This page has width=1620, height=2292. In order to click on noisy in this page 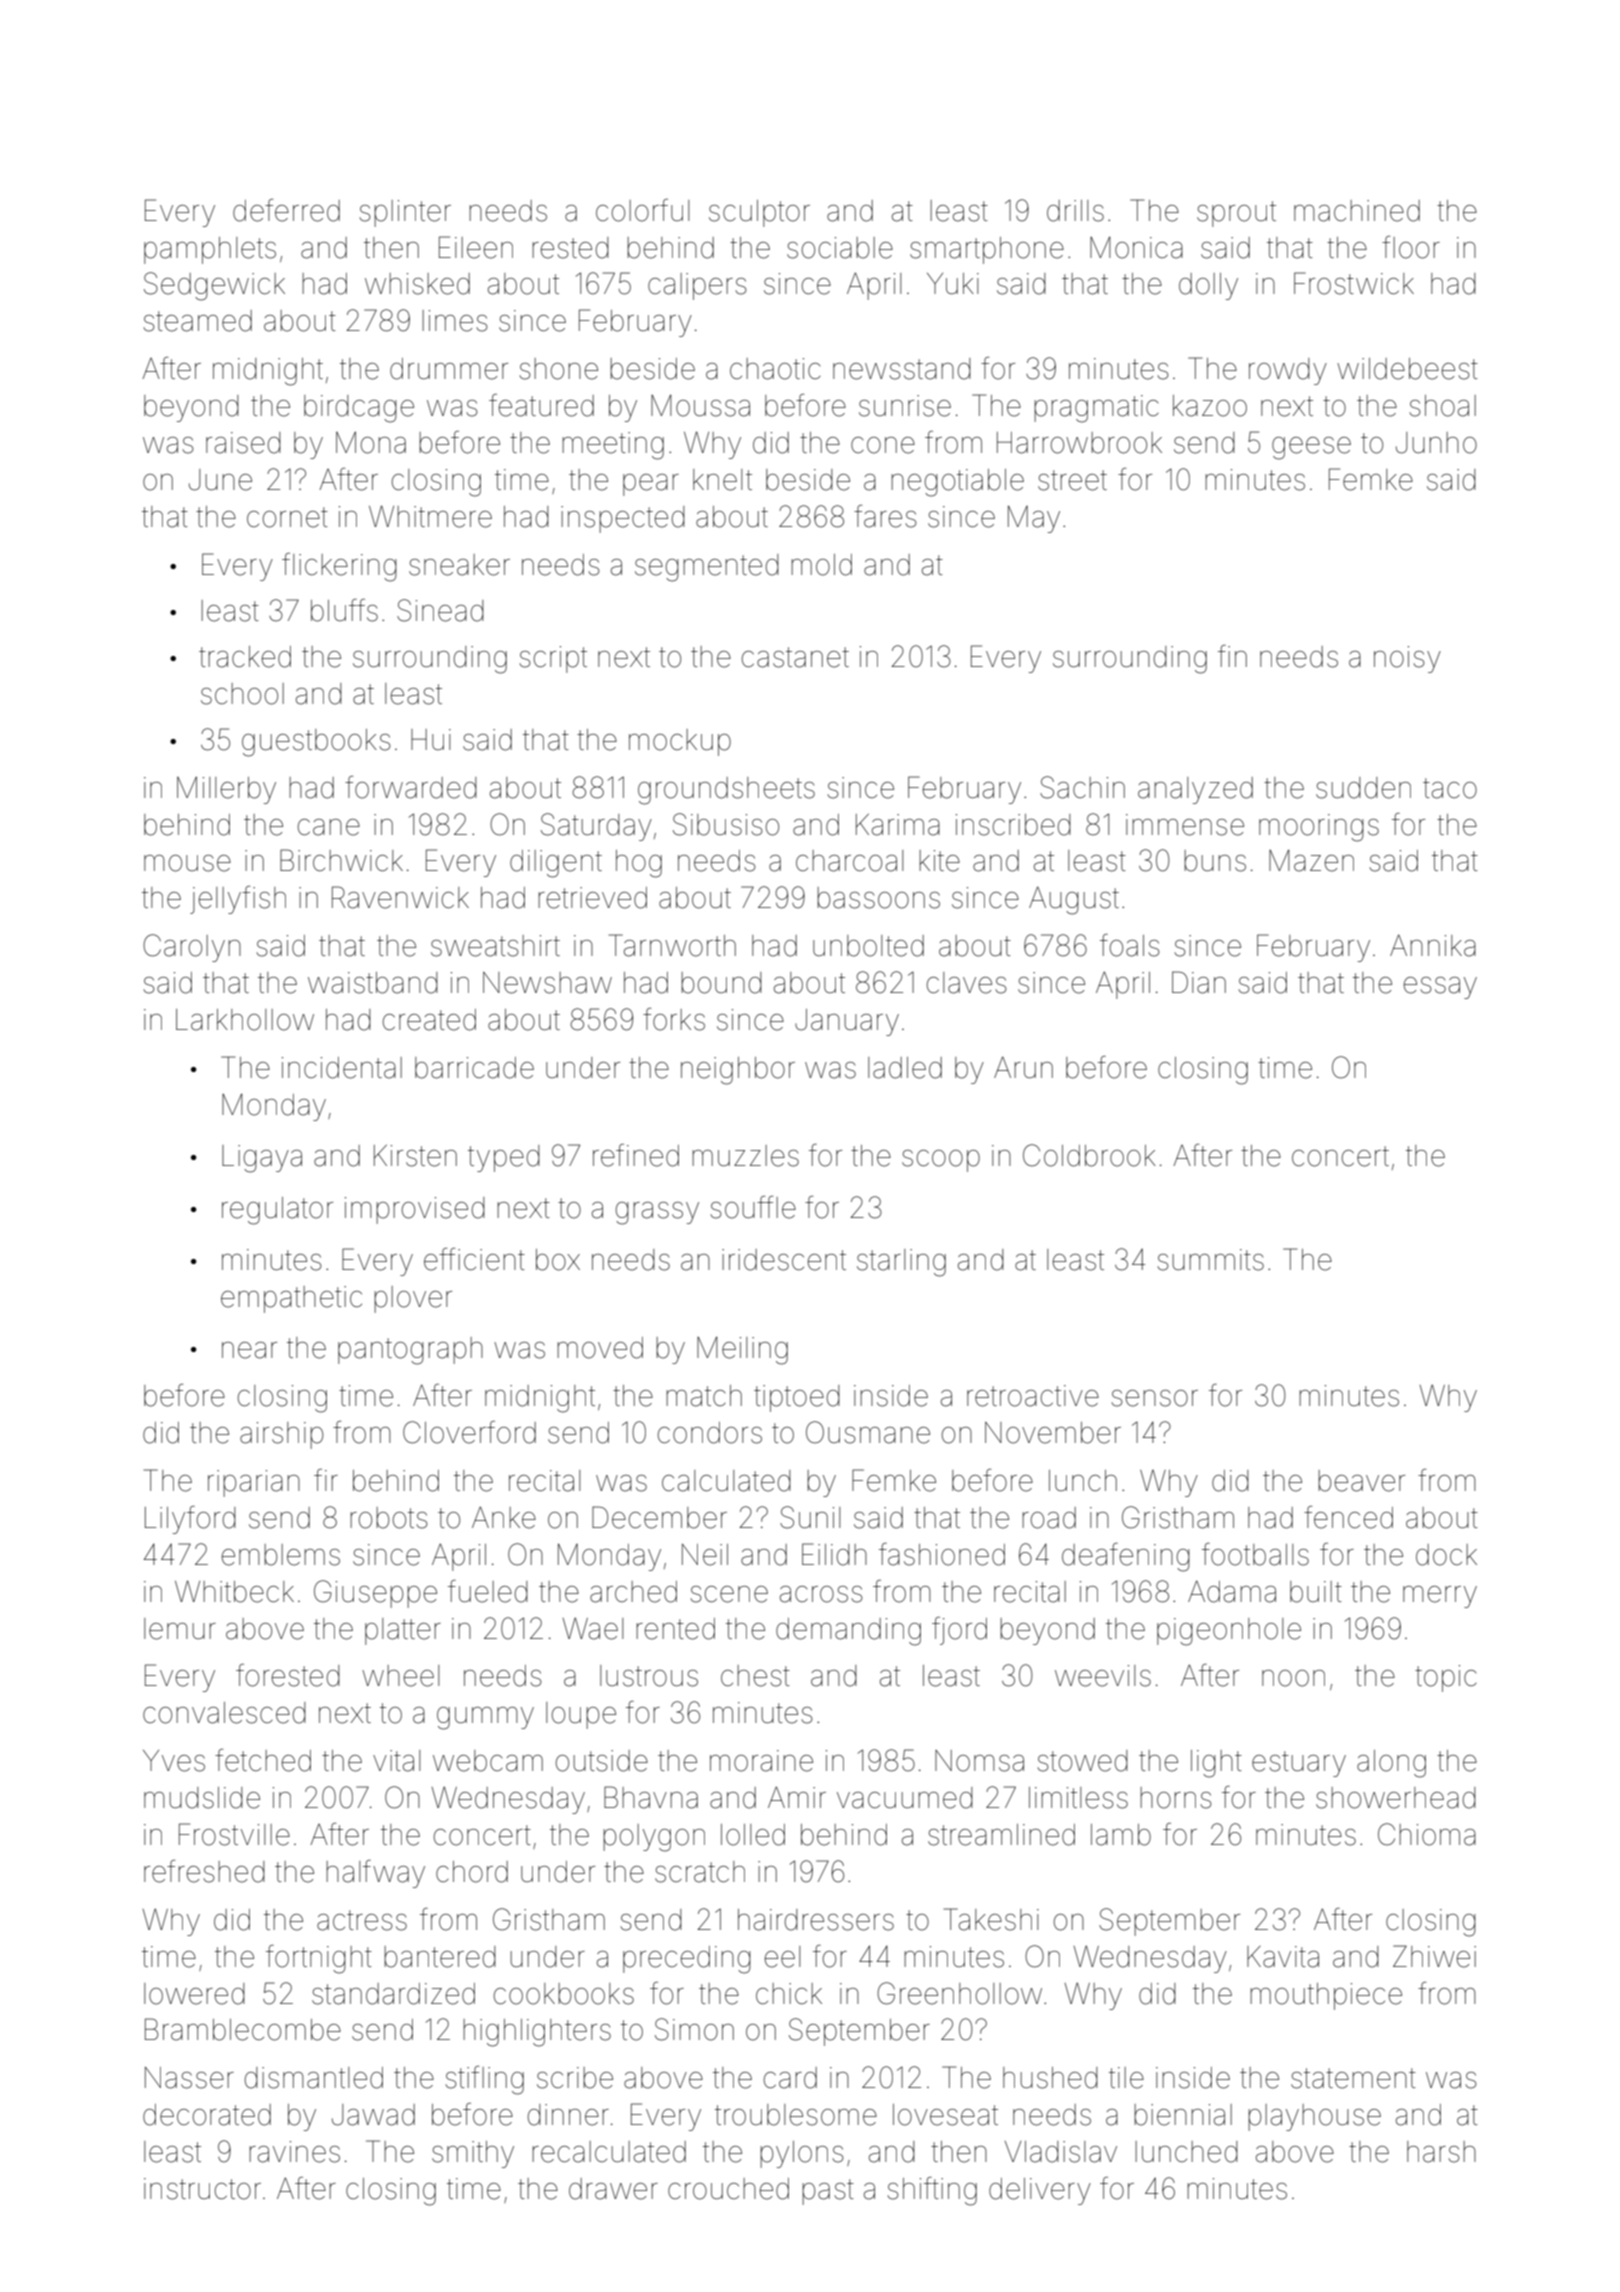, I will do `click(1407, 659)`.
